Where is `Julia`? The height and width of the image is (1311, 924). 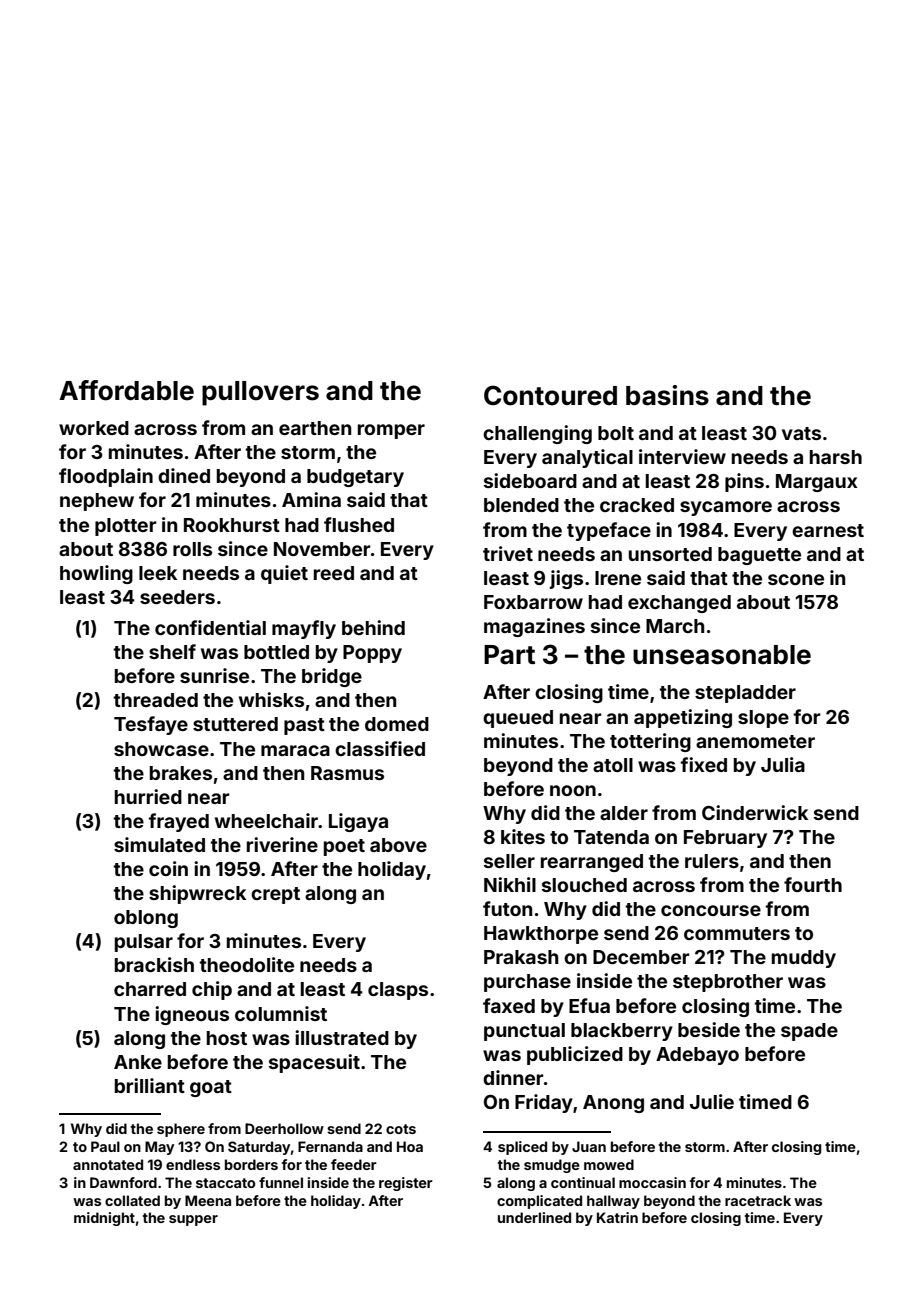
Julia is located at coordinates (783, 764).
